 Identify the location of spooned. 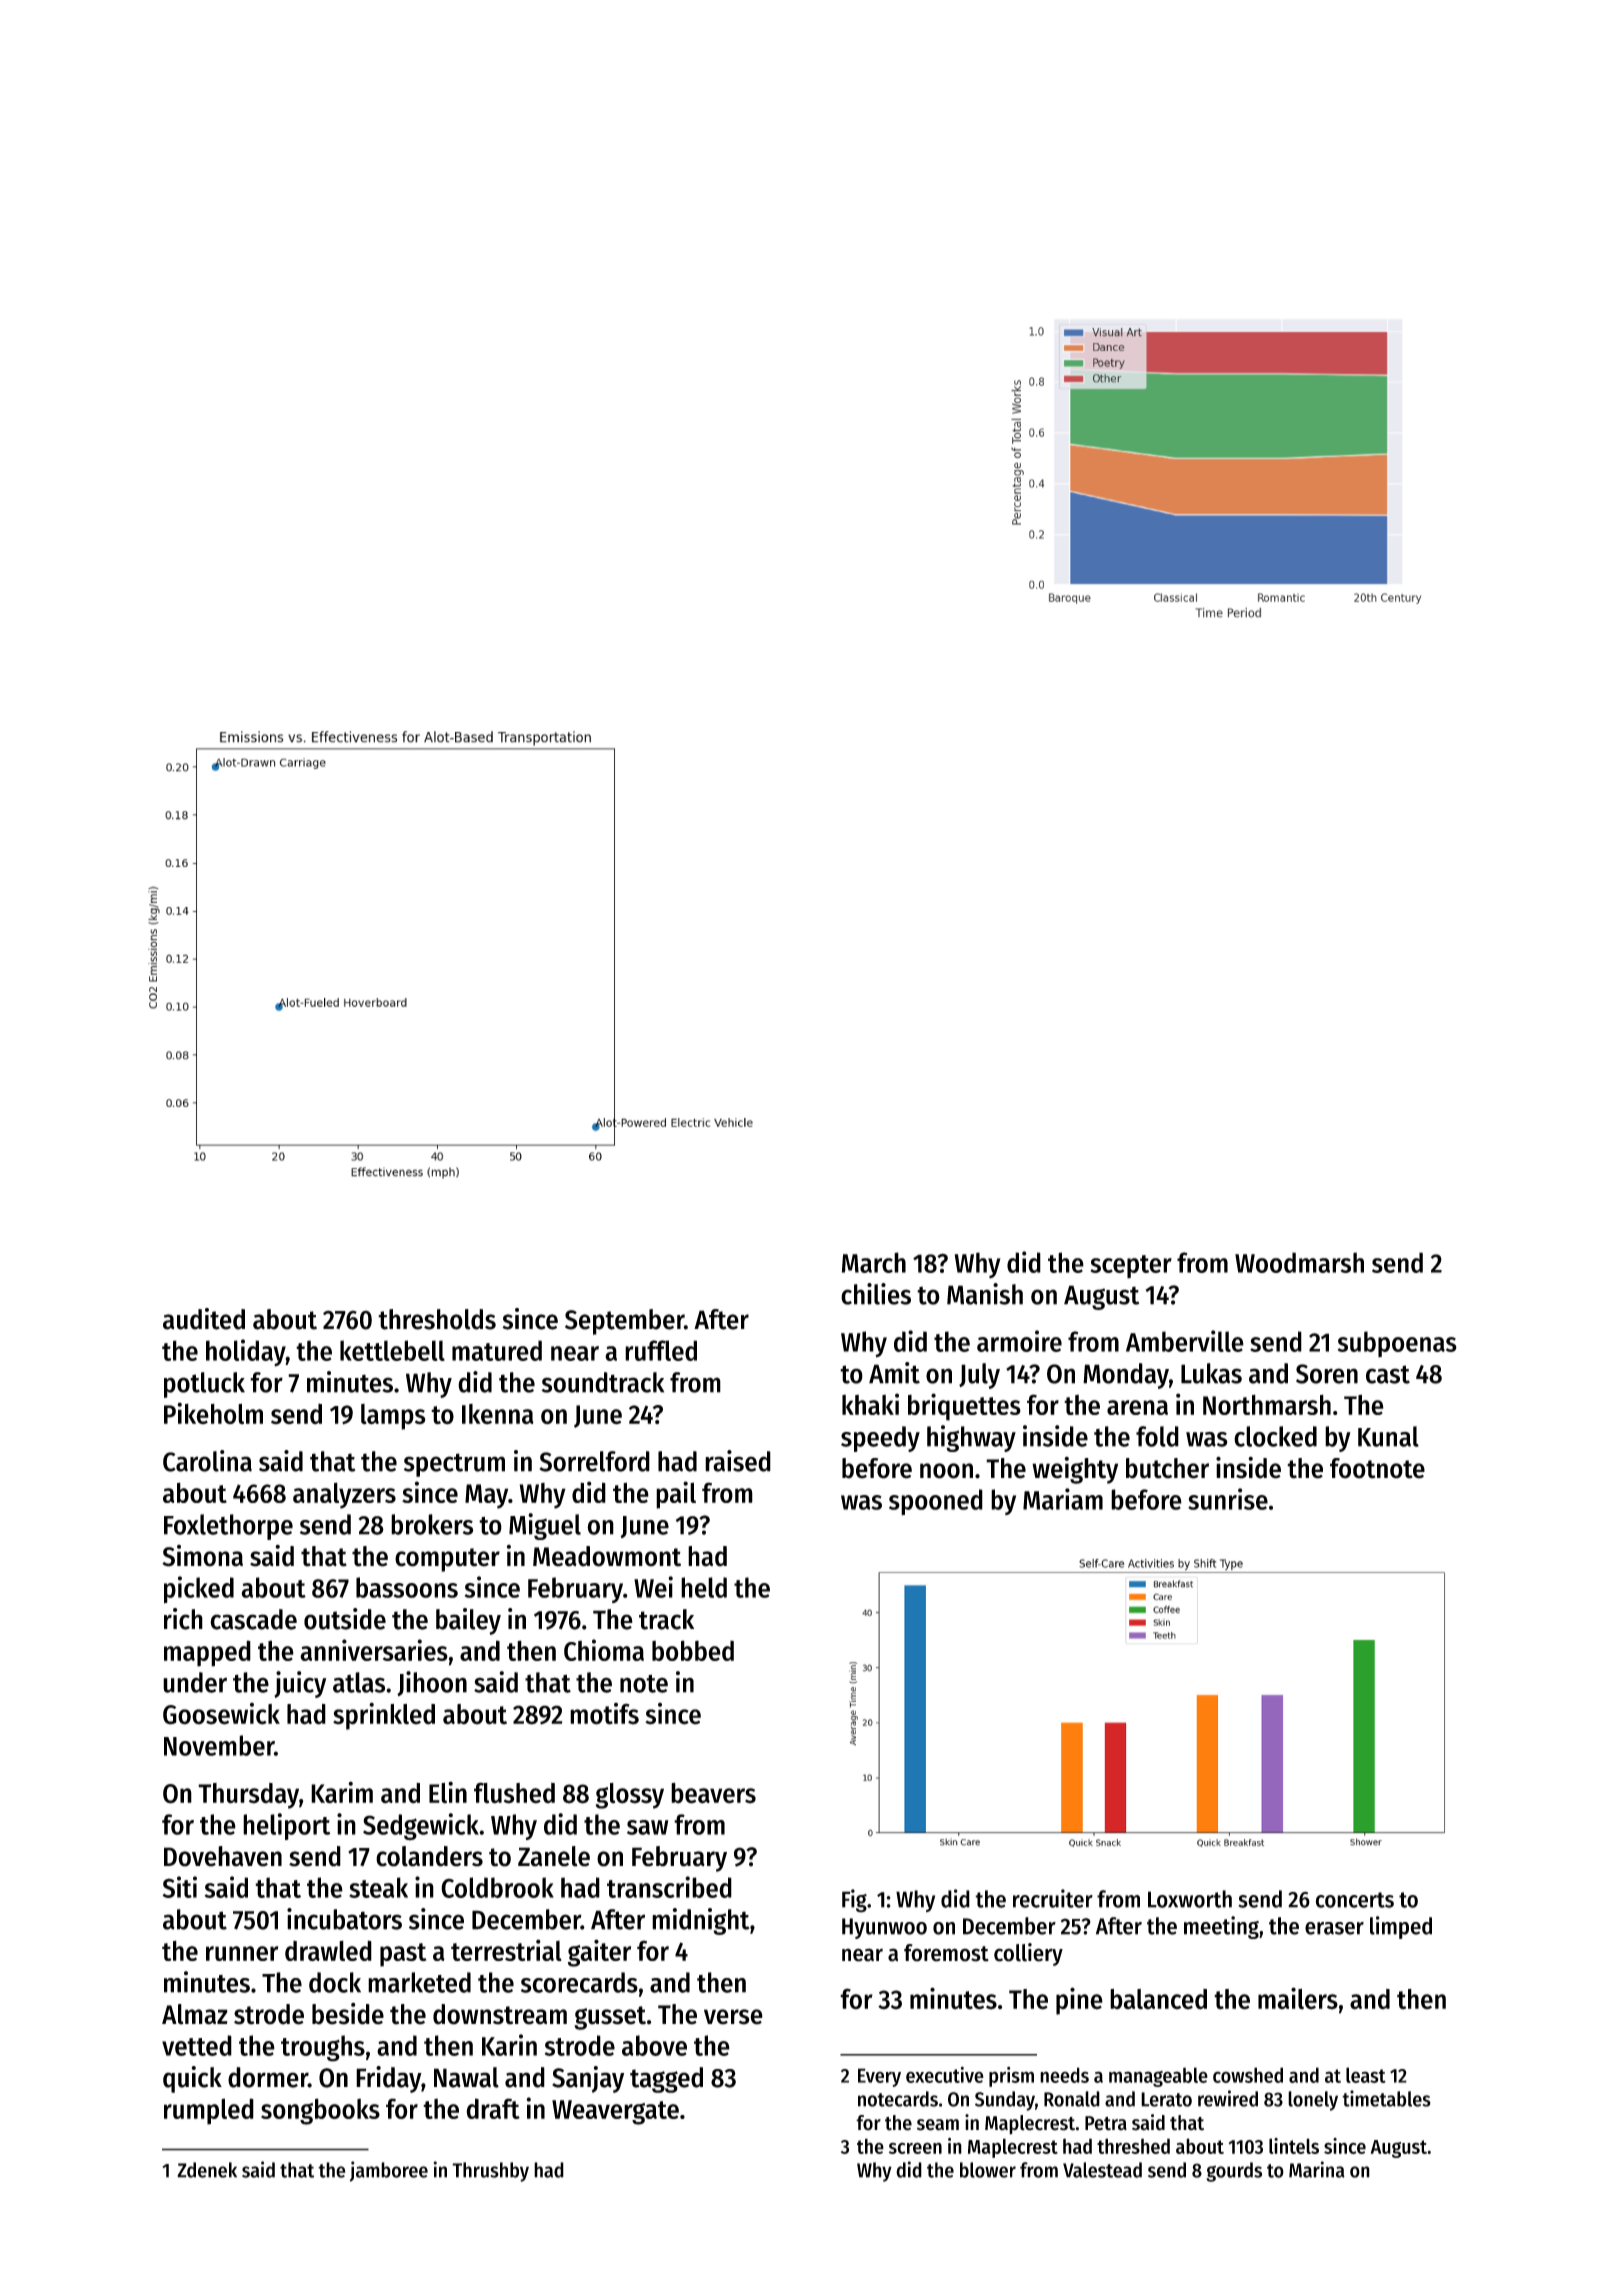
(936, 1502).
